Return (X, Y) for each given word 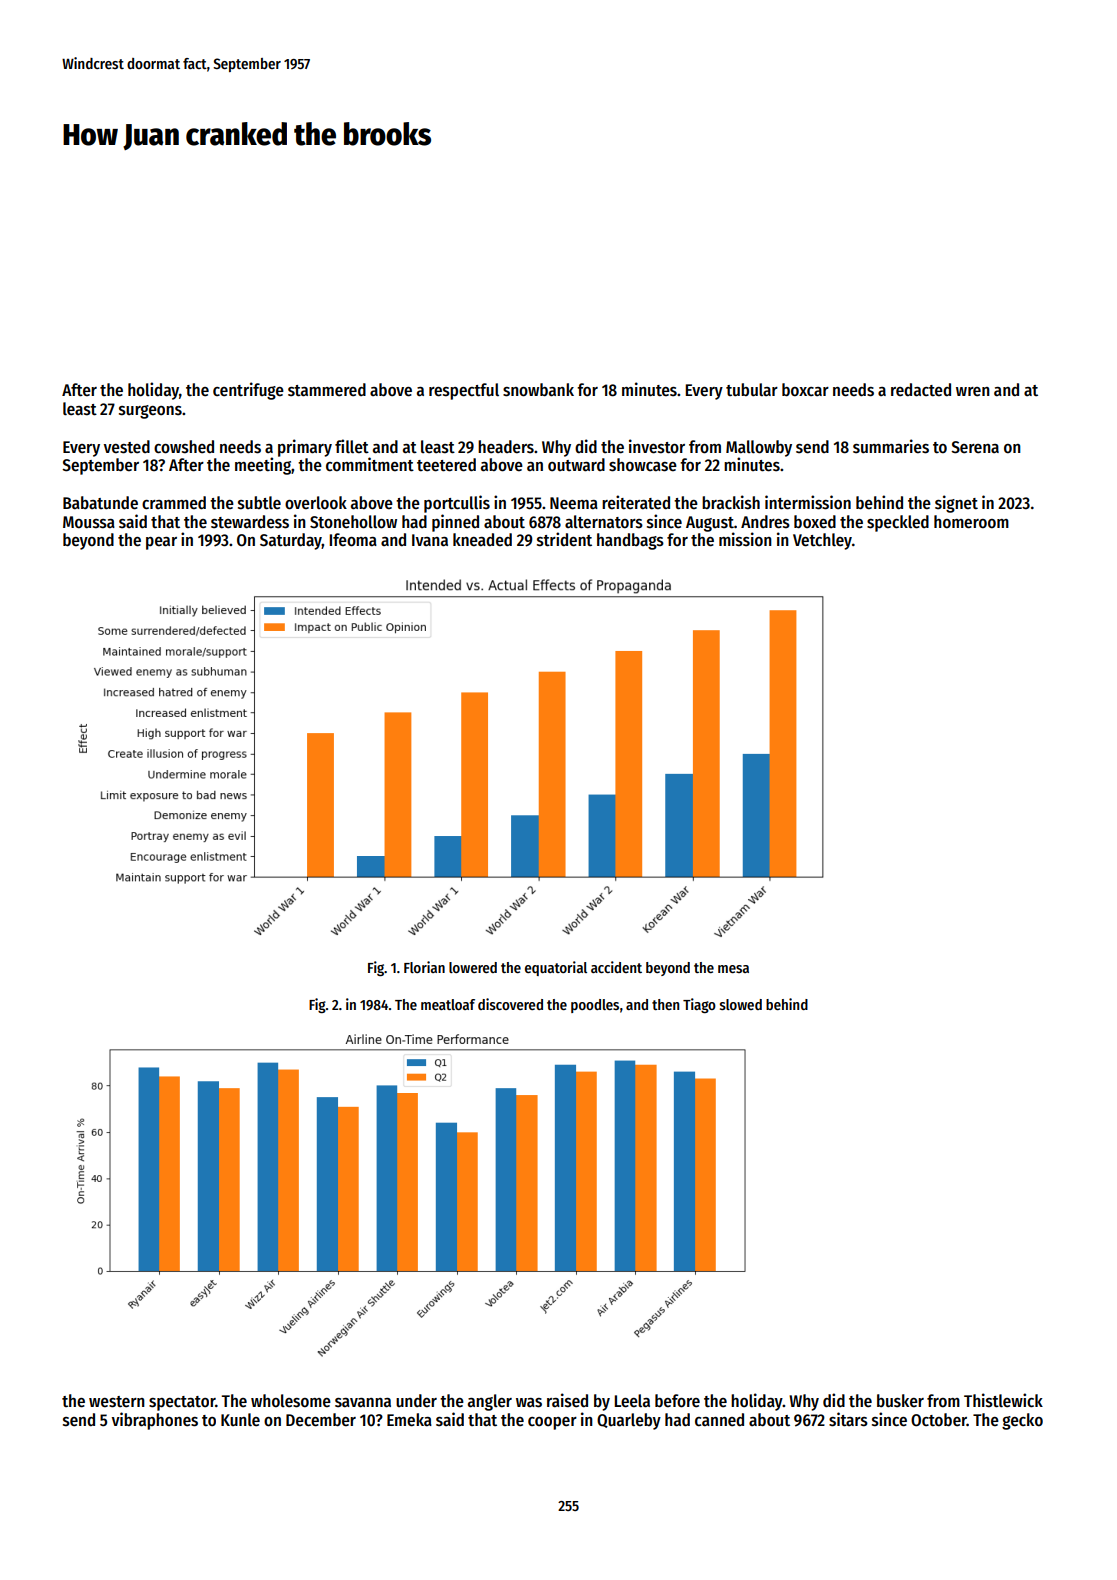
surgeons (150, 412)
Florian (424, 967)
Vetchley (822, 541)
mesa (733, 969)
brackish (731, 502)
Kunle (240, 1420)
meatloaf (448, 1004)
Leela (632, 1401)
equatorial (556, 968)
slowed (741, 1004)
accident (616, 967)
